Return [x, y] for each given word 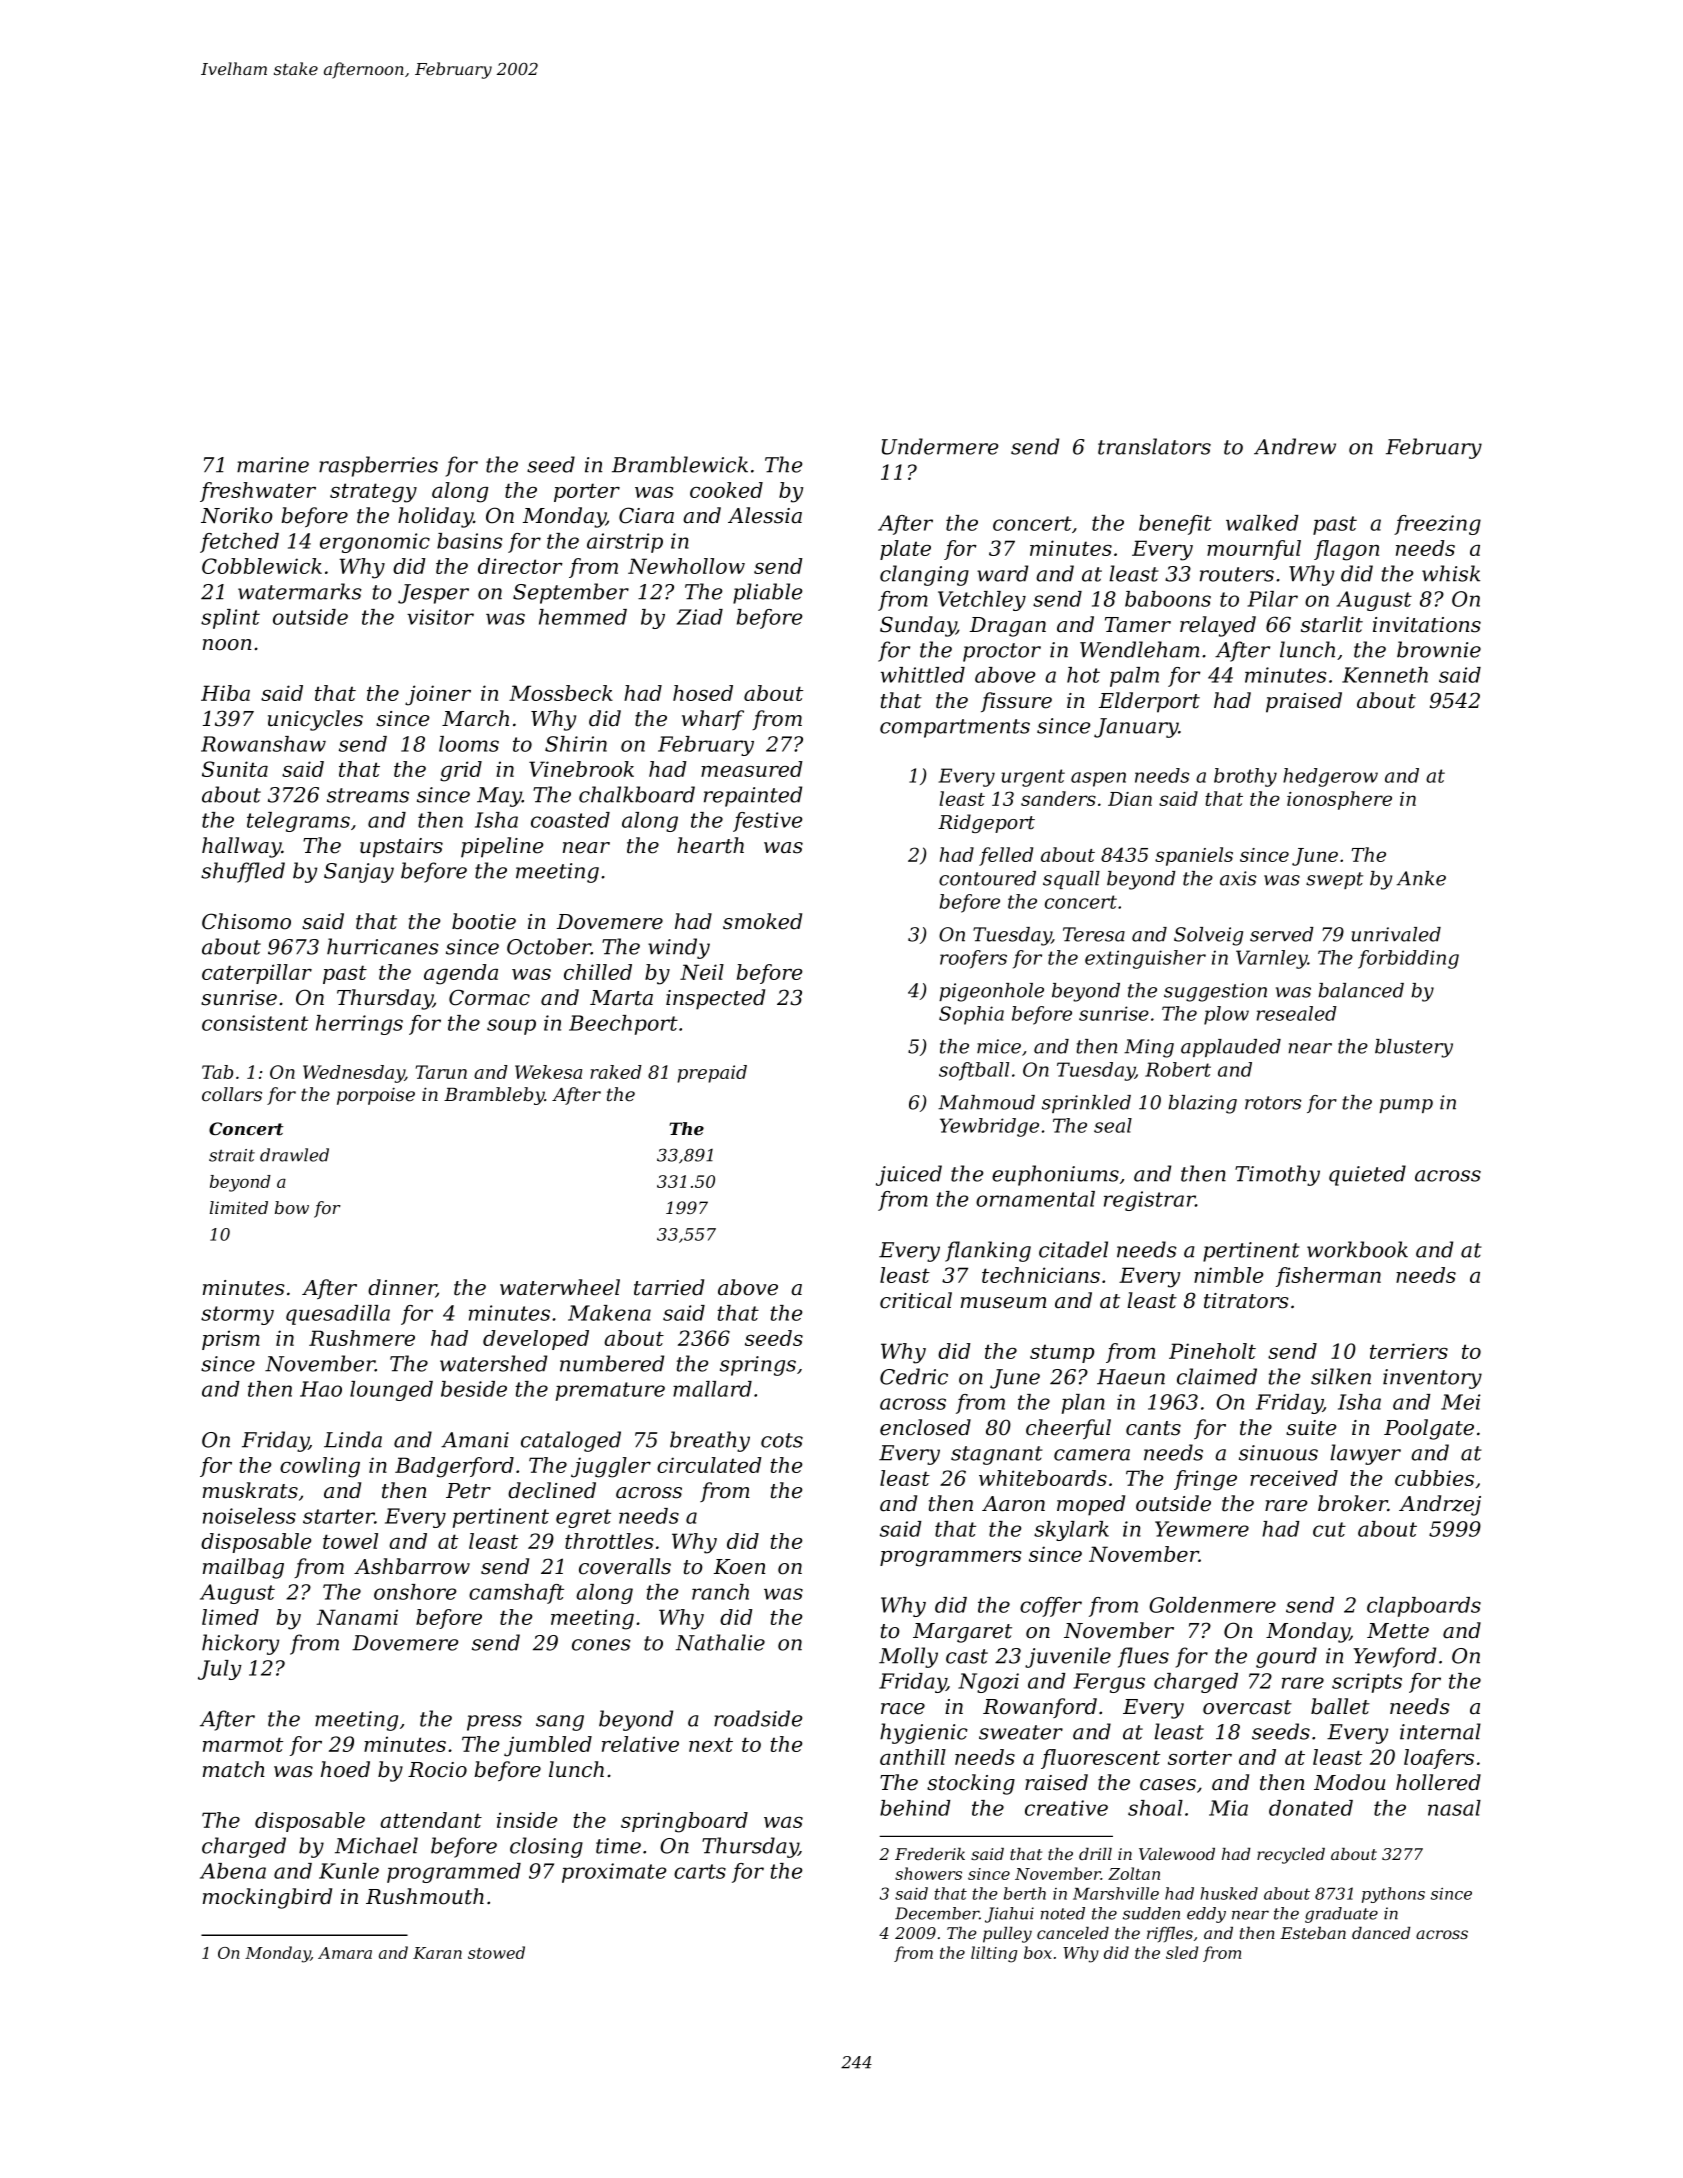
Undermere [940, 446]
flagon [1346, 550]
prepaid [712, 1074]
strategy [373, 493]
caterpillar [257, 974]
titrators [1246, 1301]
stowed [496, 1952]
